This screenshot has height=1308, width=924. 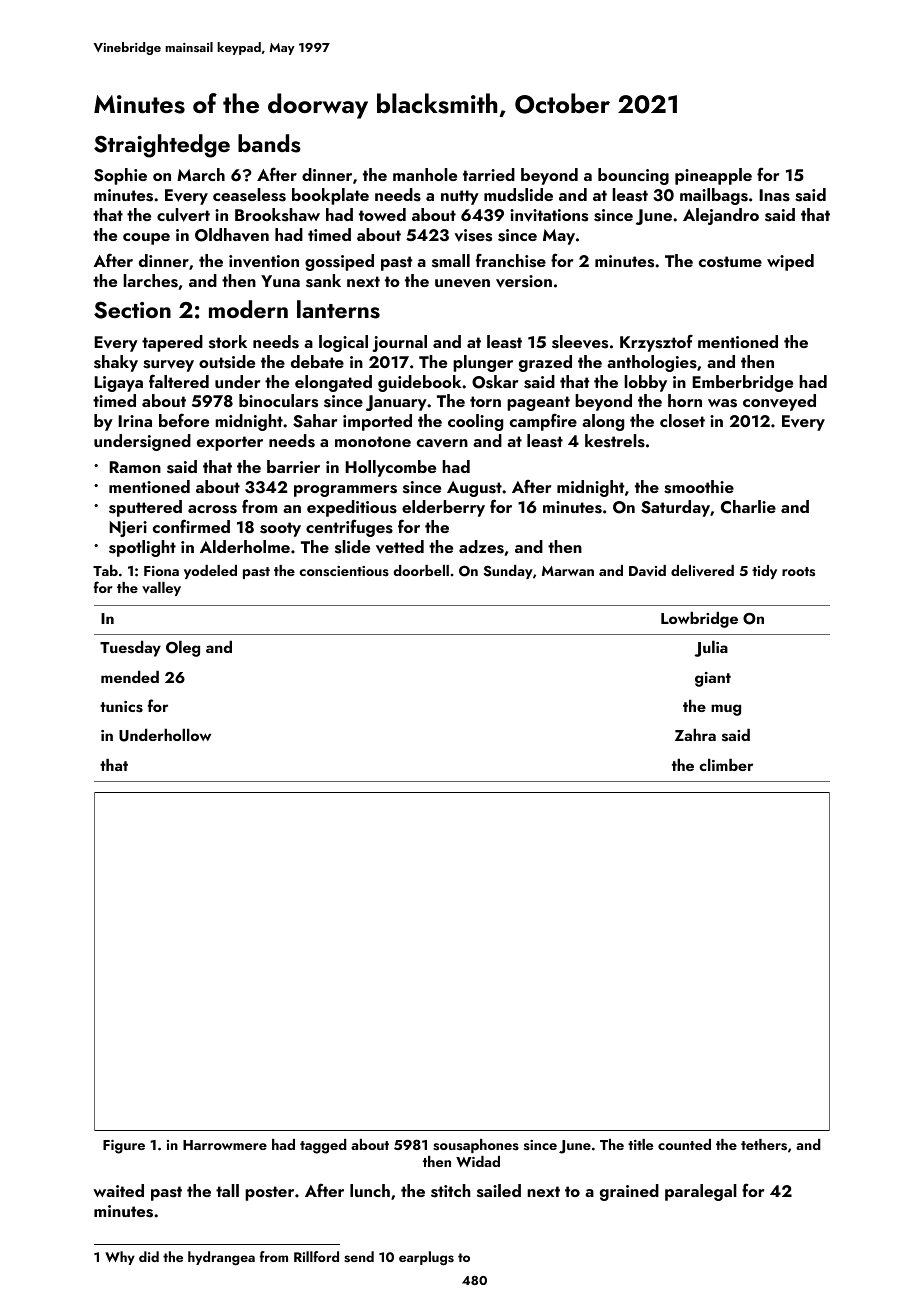 What do you see at coordinates (726, 764) in the screenshot?
I see `climber` at bounding box center [726, 764].
